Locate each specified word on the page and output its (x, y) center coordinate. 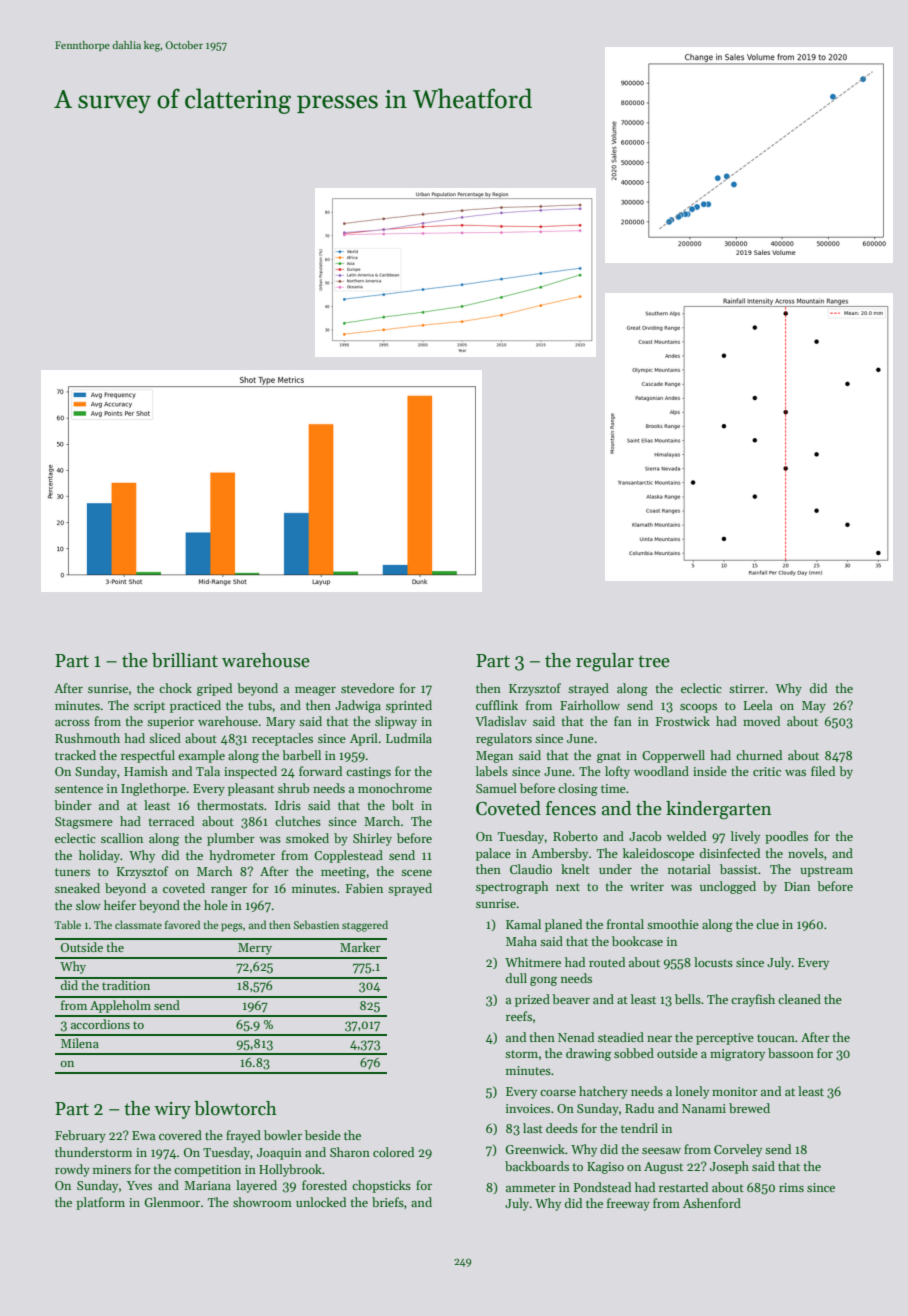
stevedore (367, 688)
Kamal (523, 924)
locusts (713, 962)
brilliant (185, 660)
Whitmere (533, 962)
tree (654, 661)
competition (207, 1171)
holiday (100, 856)
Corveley (738, 1150)
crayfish (753, 1000)
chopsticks (381, 1186)
